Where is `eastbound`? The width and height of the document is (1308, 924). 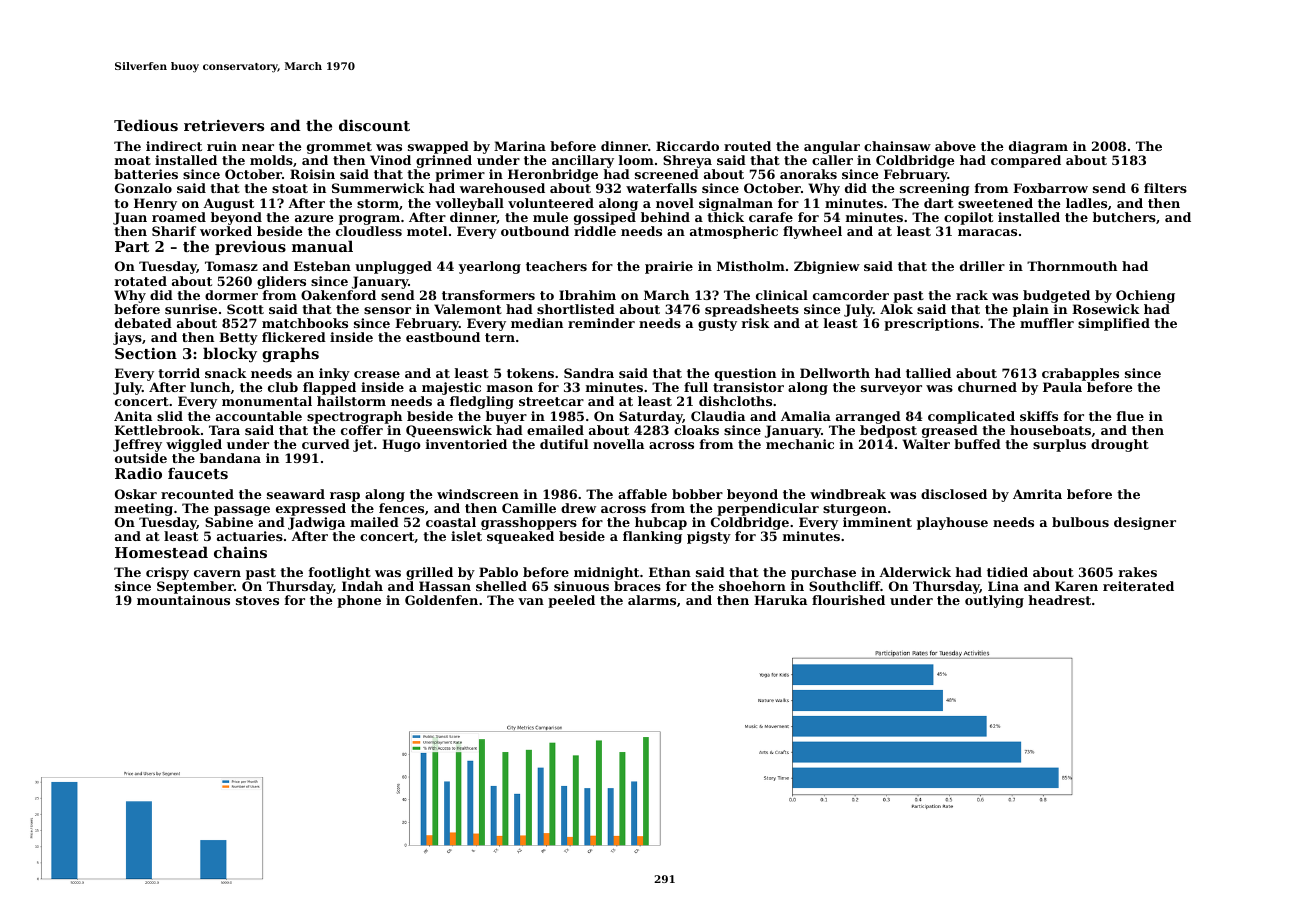 eastbound is located at coordinates (443, 337).
